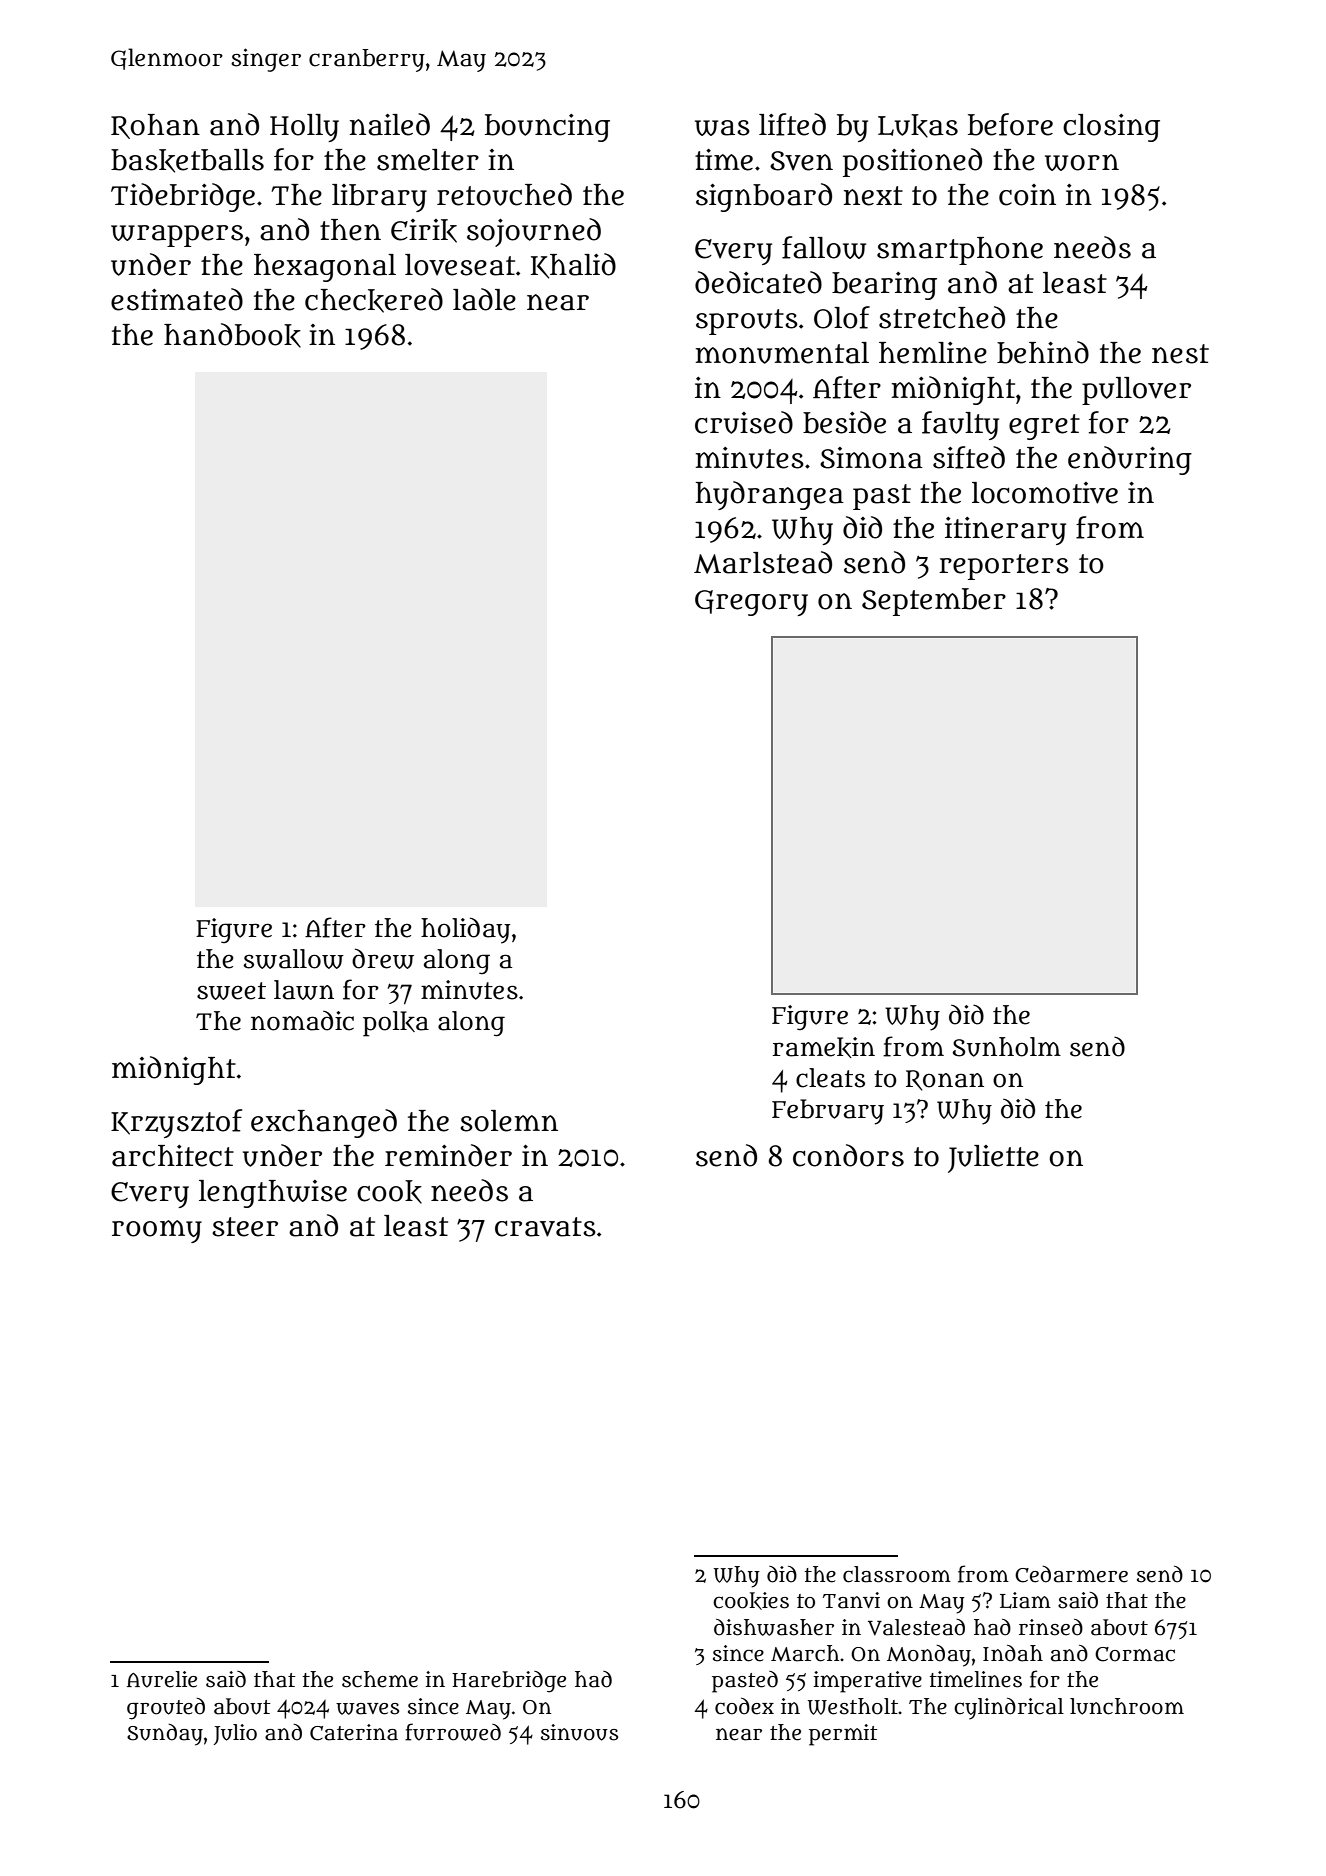 This screenshot has width=1326, height=1876. What do you see at coordinates (751, 603) in the screenshot?
I see `Gregory` at bounding box center [751, 603].
